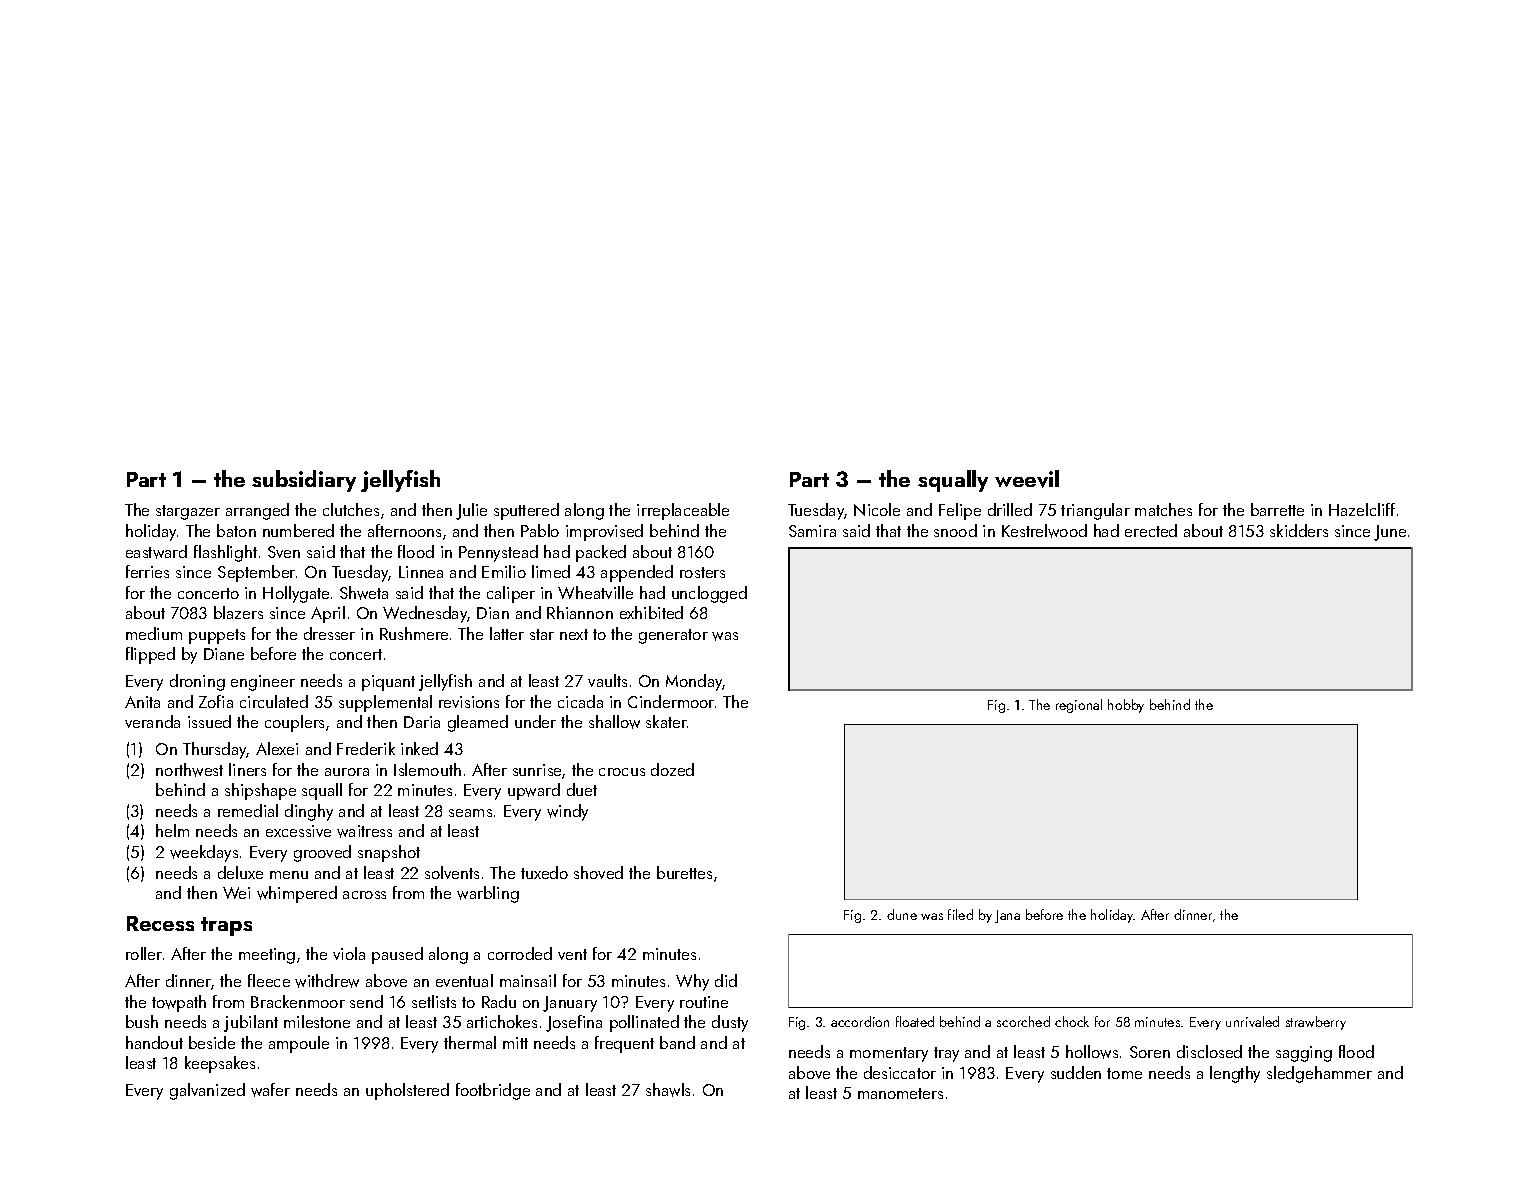  Describe the element at coordinates (1126, 706) in the screenshot. I see `hobby` at that location.
